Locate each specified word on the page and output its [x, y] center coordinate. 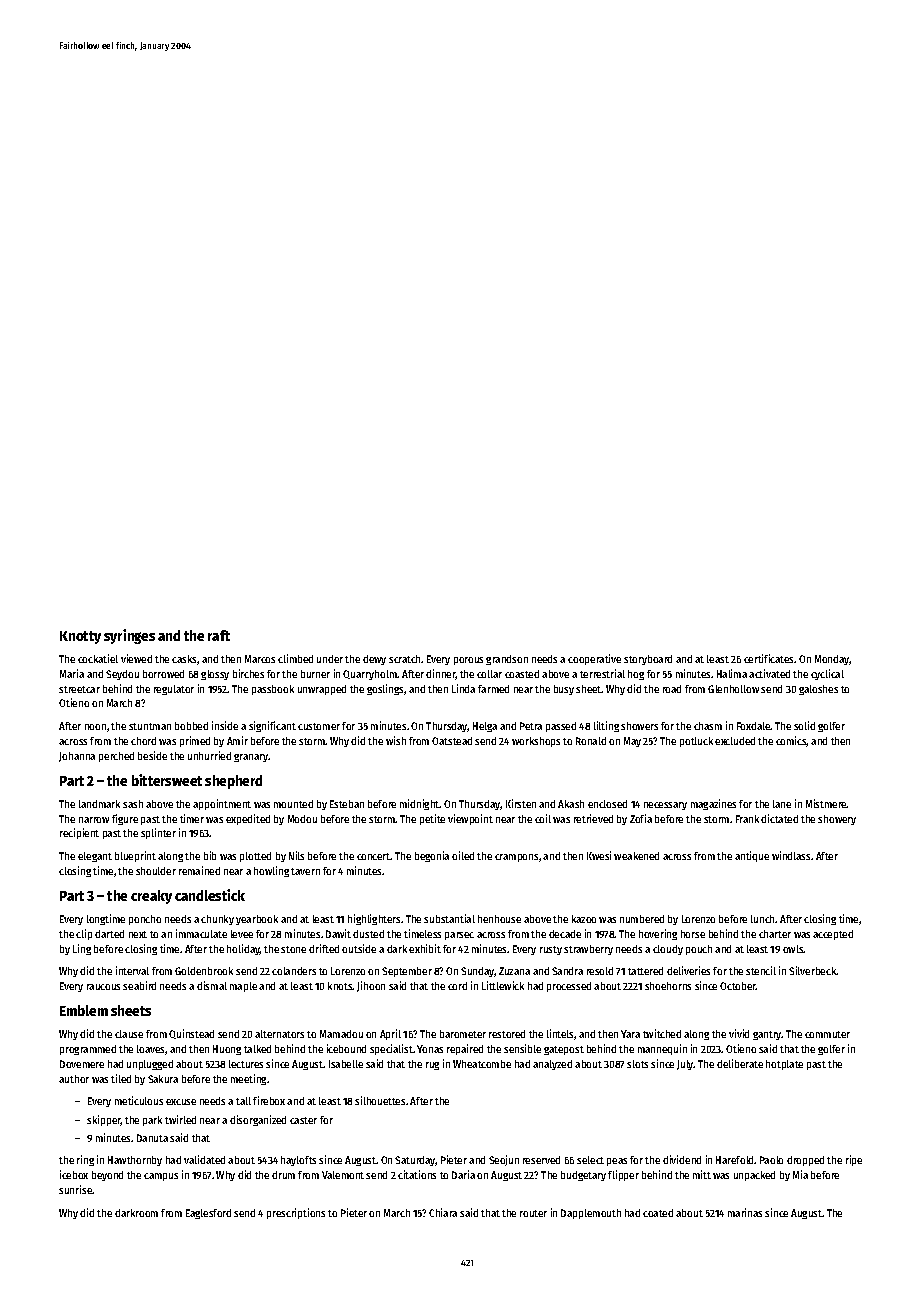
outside [359, 948]
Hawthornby [135, 1161]
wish [396, 740]
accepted [833, 935]
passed [561, 727]
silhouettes [380, 1100]
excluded [735, 741]
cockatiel [98, 658]
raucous [103, 987]
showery [837, 820]
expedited [248, 819]
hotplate [784, 1065]
